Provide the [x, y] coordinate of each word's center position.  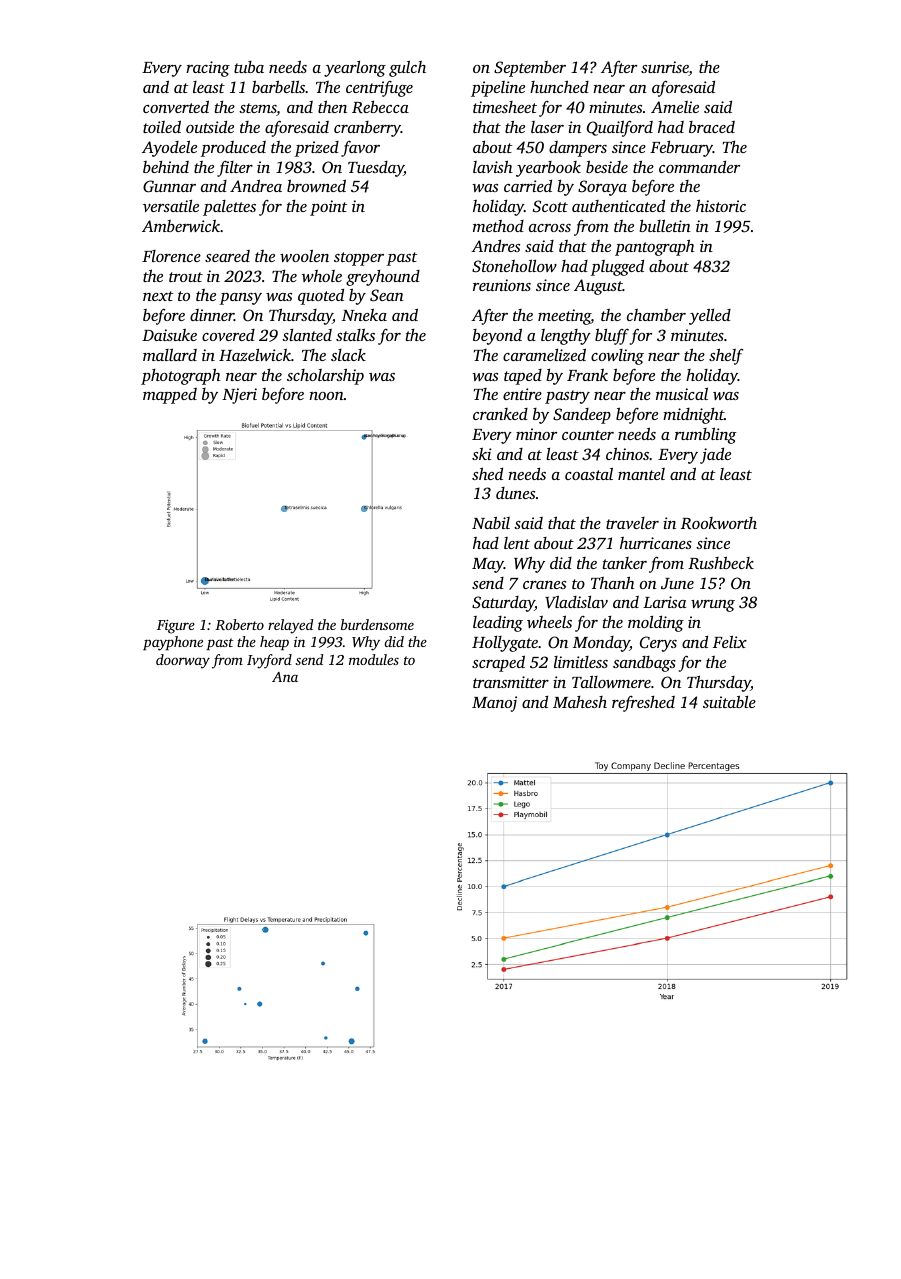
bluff [612, 336]
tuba [249, 67]
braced [712, 127]
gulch [407, 68]
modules [374, 659]
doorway [183, 661]
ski [481, 453]
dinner [212, 315]
